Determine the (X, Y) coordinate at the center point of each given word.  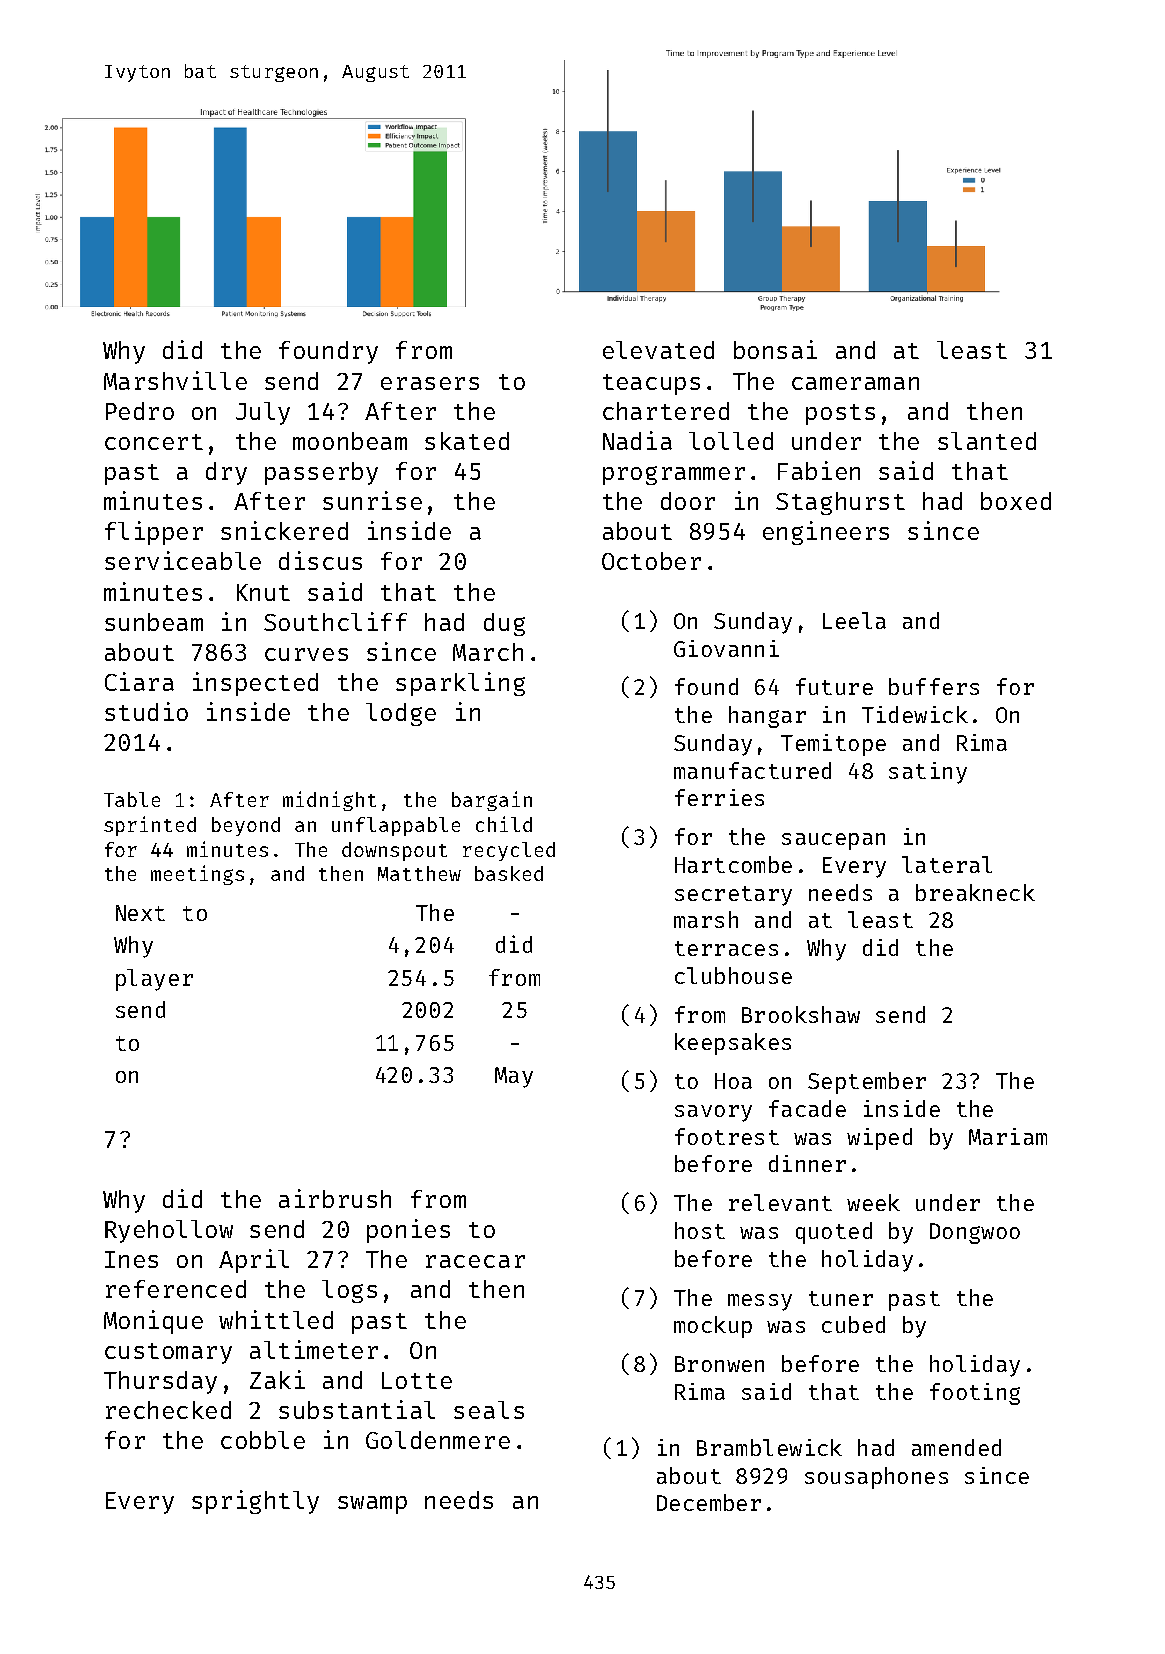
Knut (263, 592)
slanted (987, 441)
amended (956, 1447)
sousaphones (876, 1478)
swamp (372, 1505)
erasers (430, 383)
